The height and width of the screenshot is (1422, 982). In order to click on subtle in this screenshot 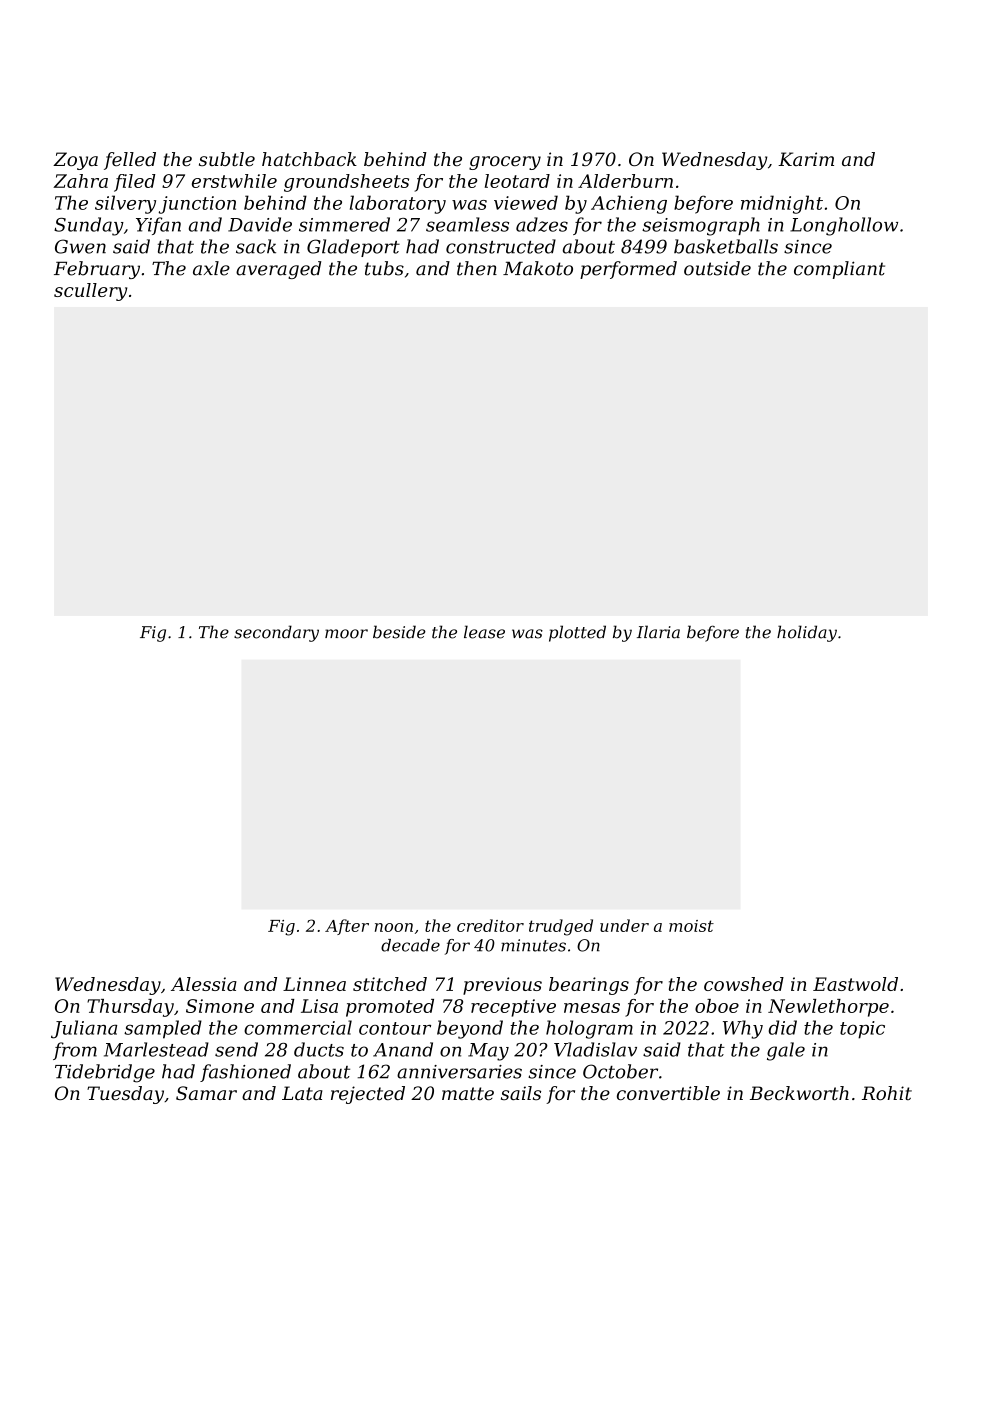, I will do `click(227, 159)`.
